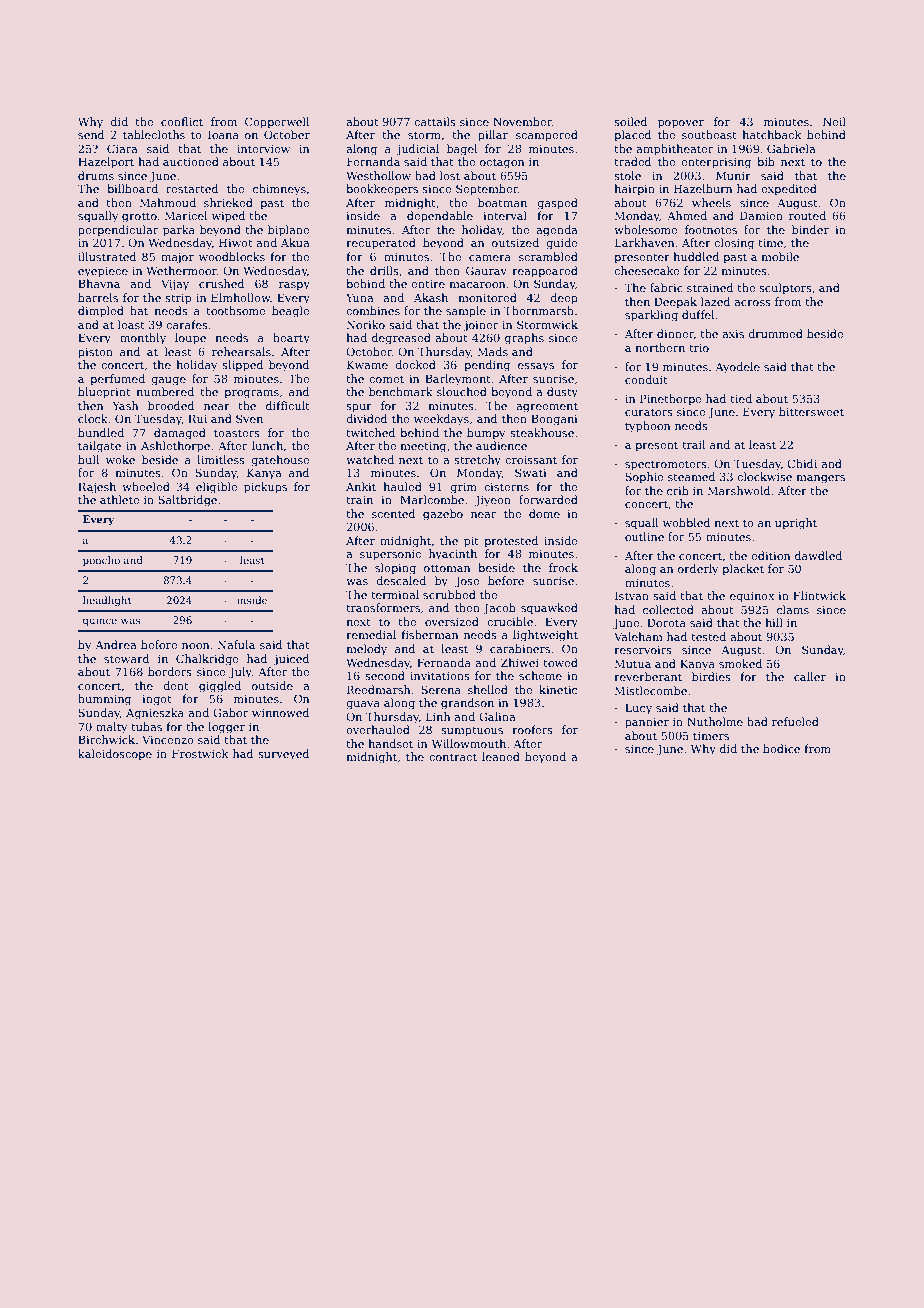  I want to click on athlete, so click(119, 499).
